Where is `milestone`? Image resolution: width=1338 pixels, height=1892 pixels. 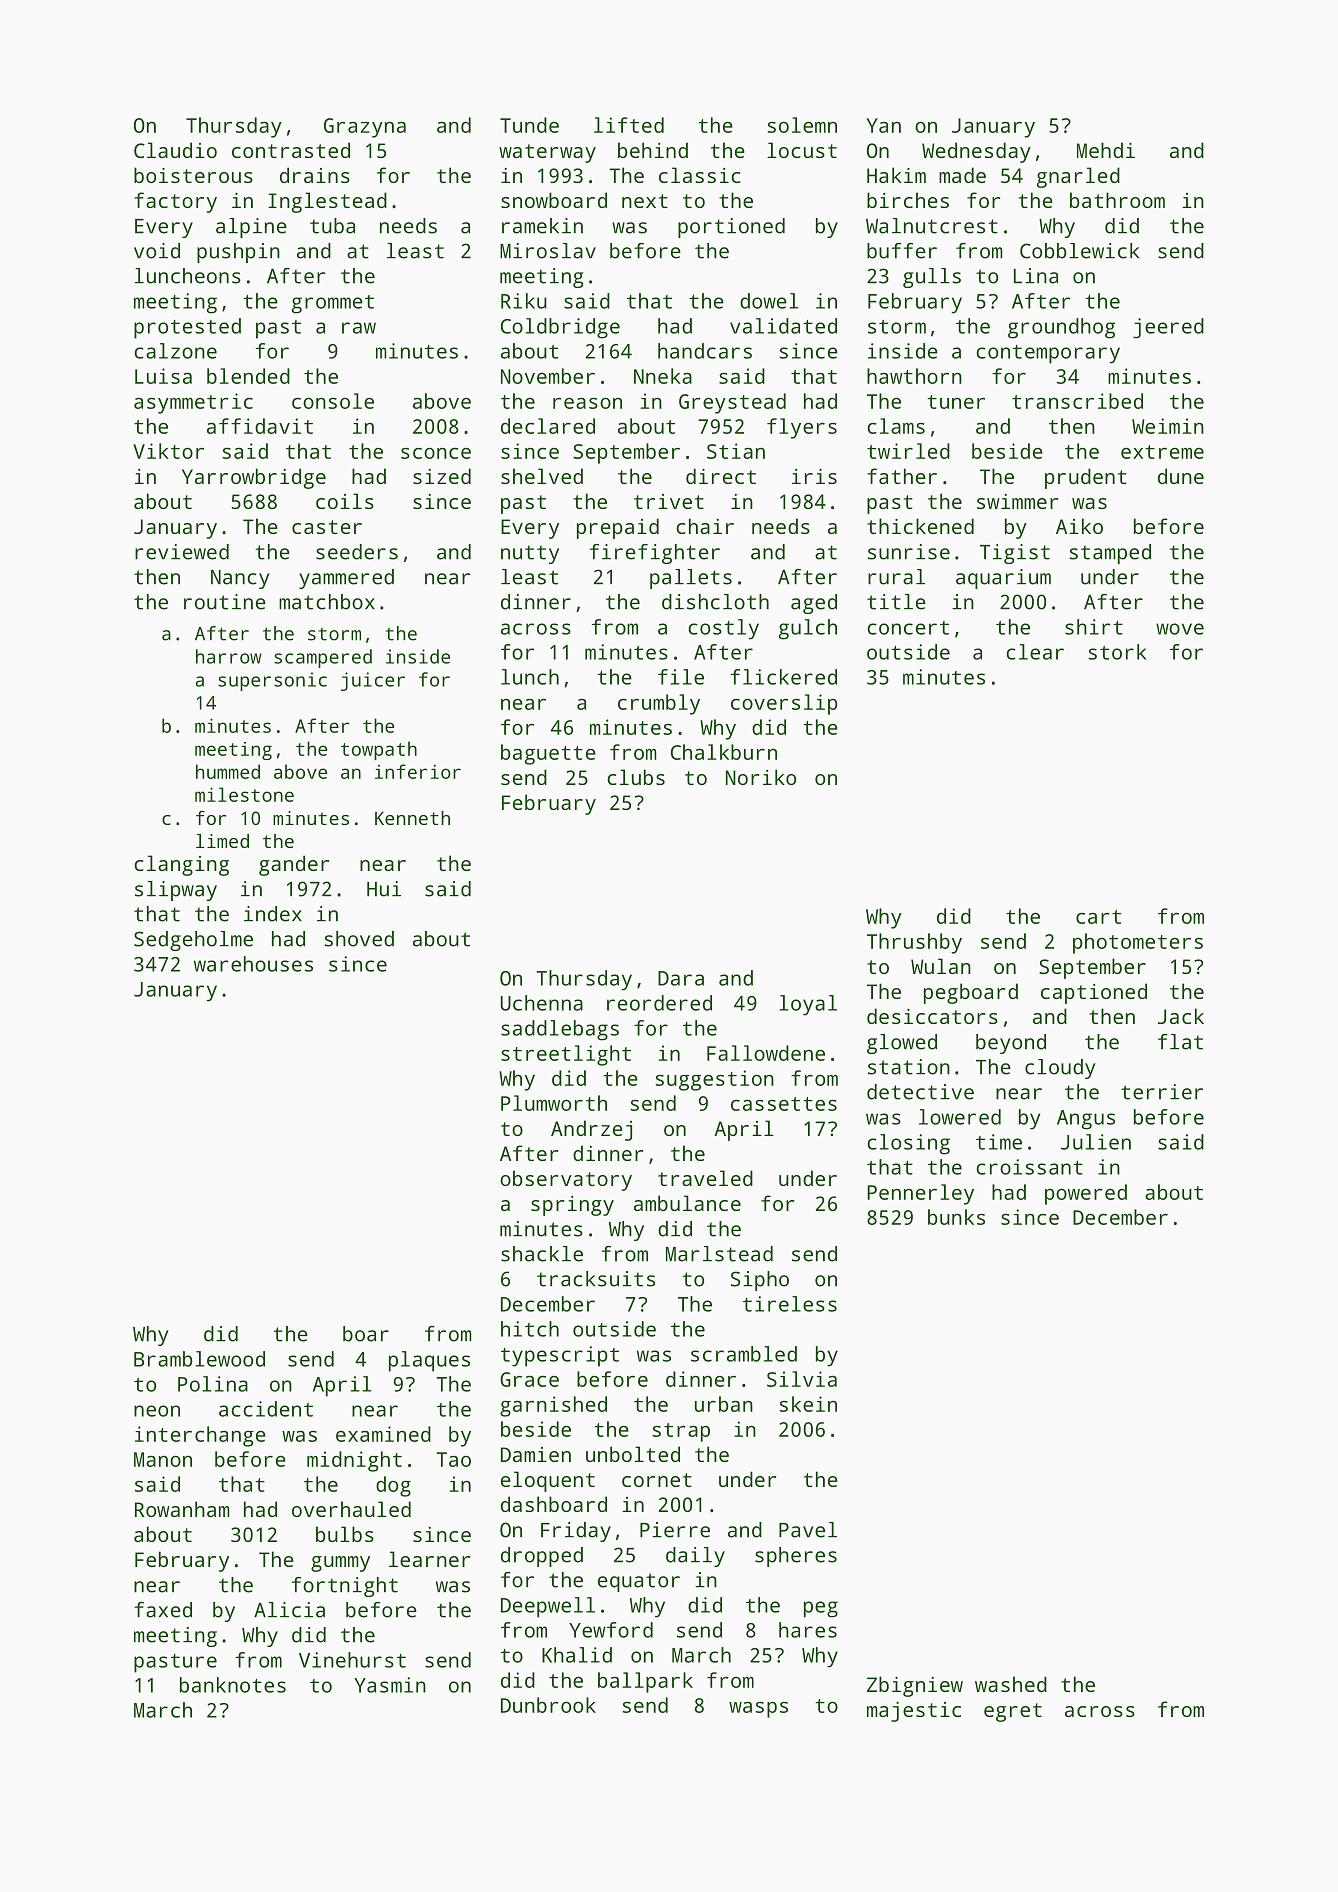 milestone is located at coordinates (244, 794).
